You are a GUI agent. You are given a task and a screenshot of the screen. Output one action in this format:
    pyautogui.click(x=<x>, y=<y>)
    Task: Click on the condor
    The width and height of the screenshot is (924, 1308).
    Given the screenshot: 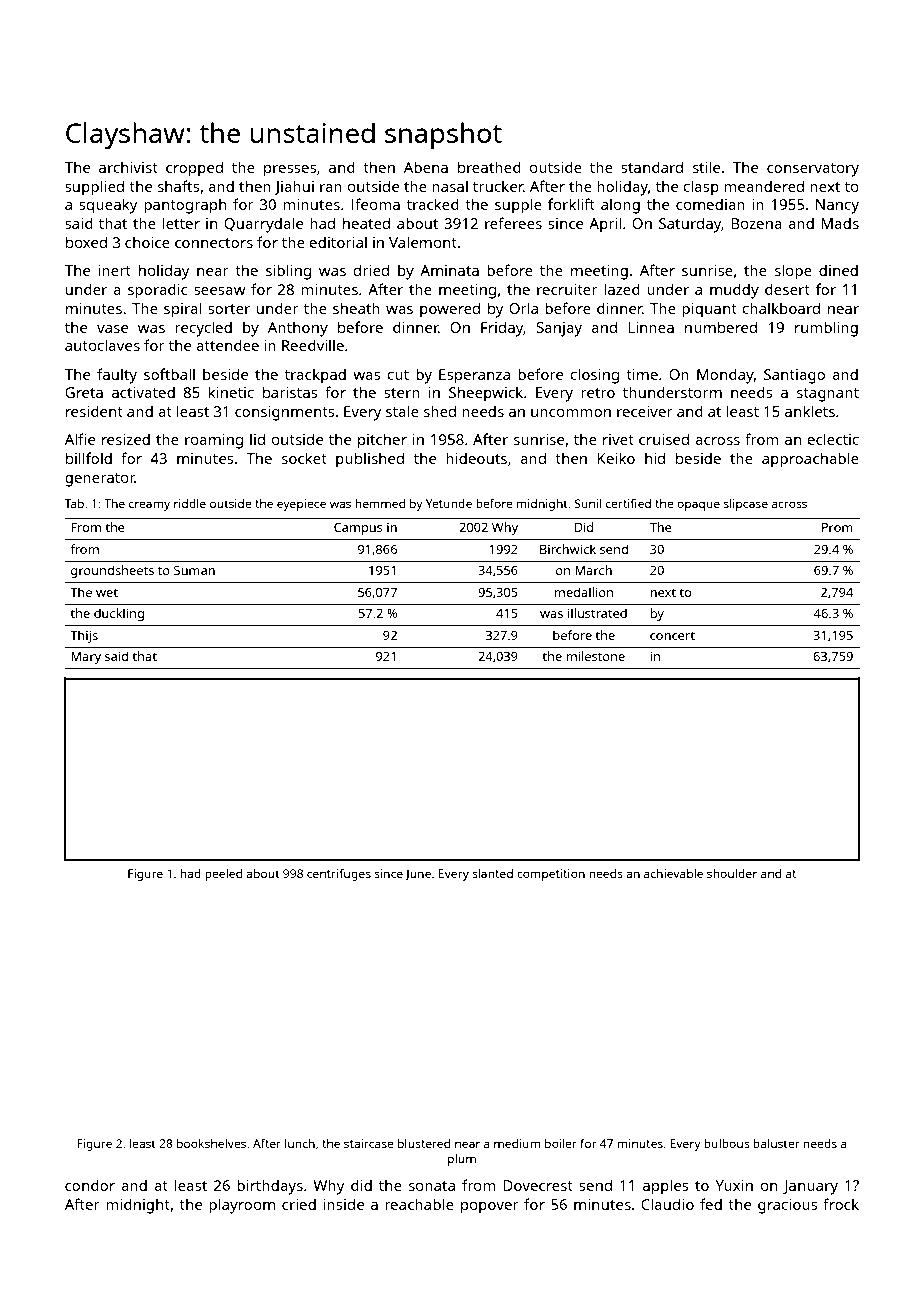 What is the action you would take?
    pyautogui.click(x=90, y=1185)
